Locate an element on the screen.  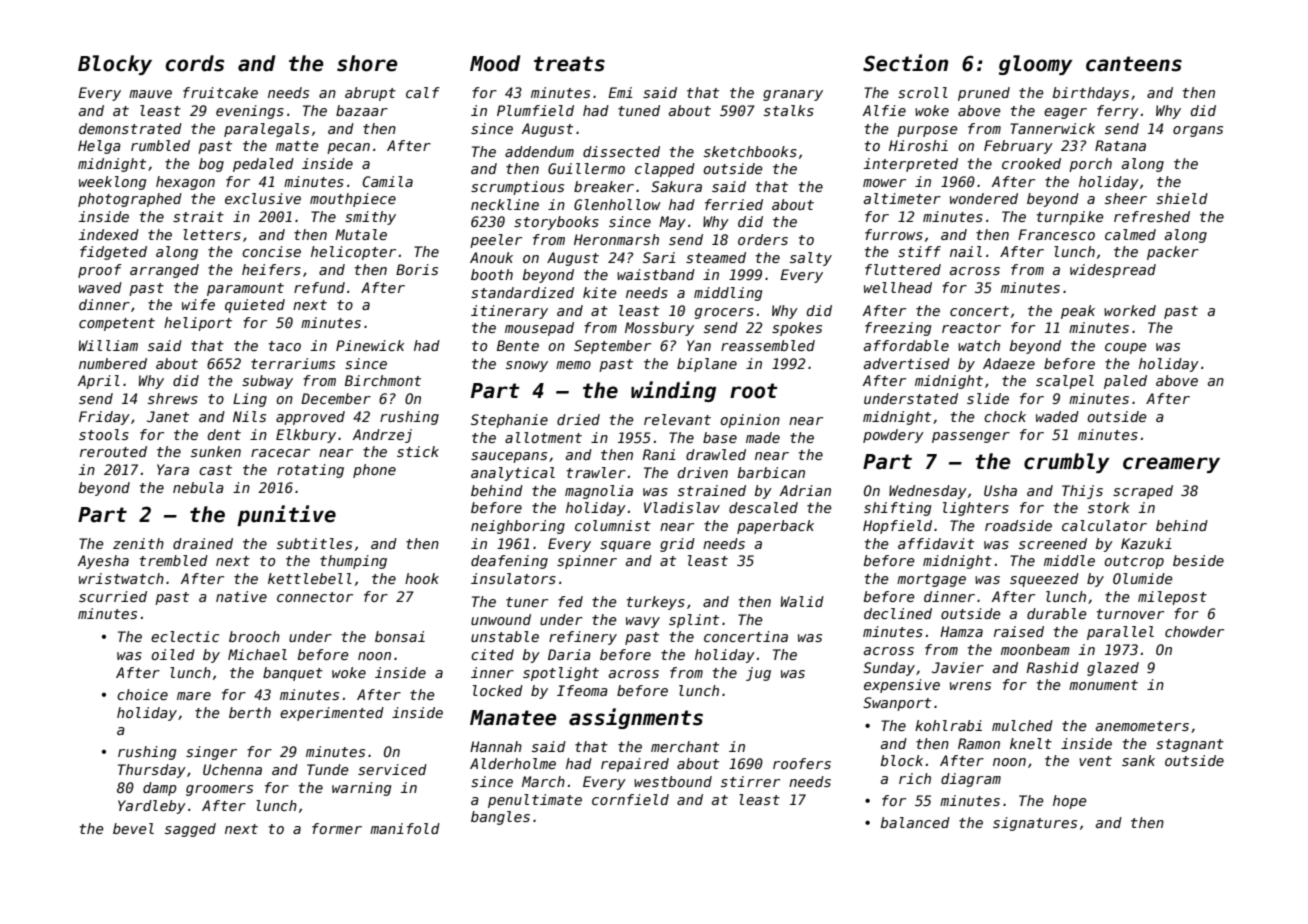
addendum is located at coordinates (539, 151).
